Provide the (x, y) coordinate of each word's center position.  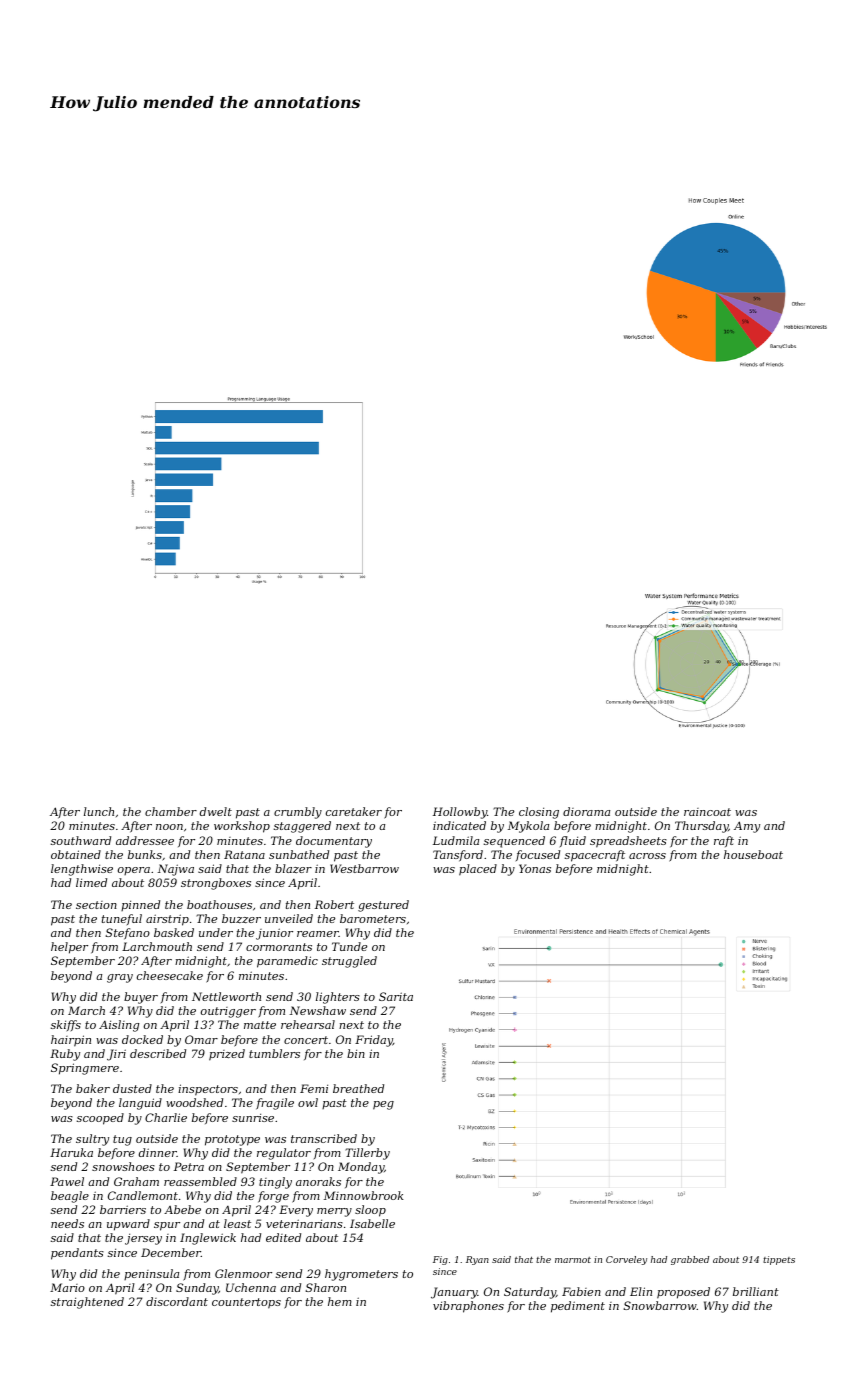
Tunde (349, 946)
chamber (171, 811)
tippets (779, 1260)
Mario (67, 1287)
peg (383, 1105)
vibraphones (468, 1307)
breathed (358, 1088)
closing (539, 813)
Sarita (396, 996)
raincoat (707, 812)
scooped (100, 1119)
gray (120, 978)
